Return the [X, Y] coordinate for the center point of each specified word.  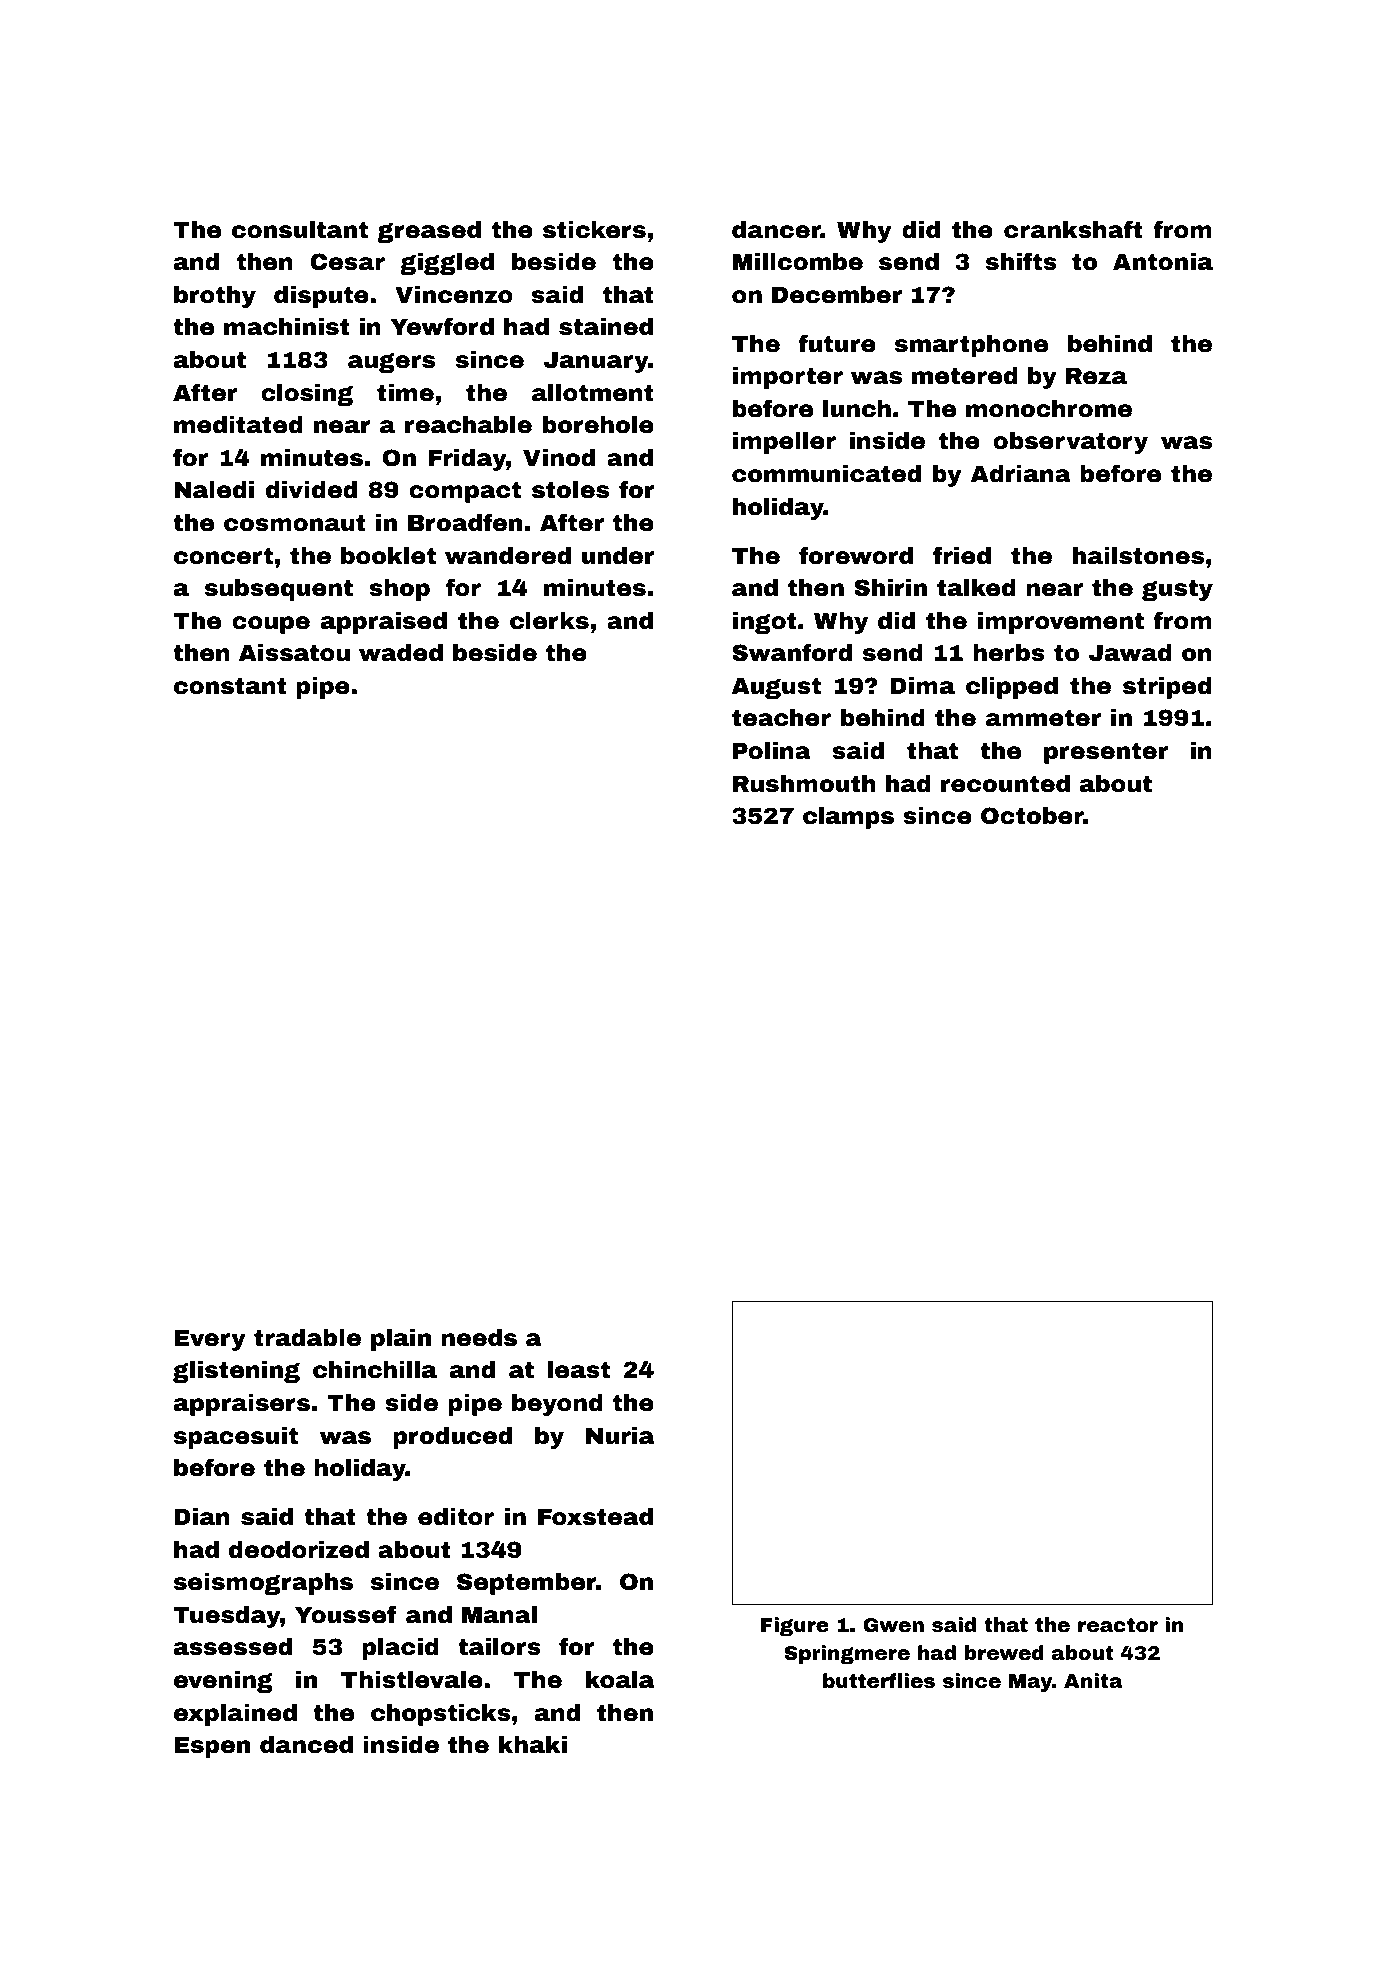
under [618, 556]
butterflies [879, 1680]
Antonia [1163, 262]
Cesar [348, 262]
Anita [1093, 1680]
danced [306, 1745]
